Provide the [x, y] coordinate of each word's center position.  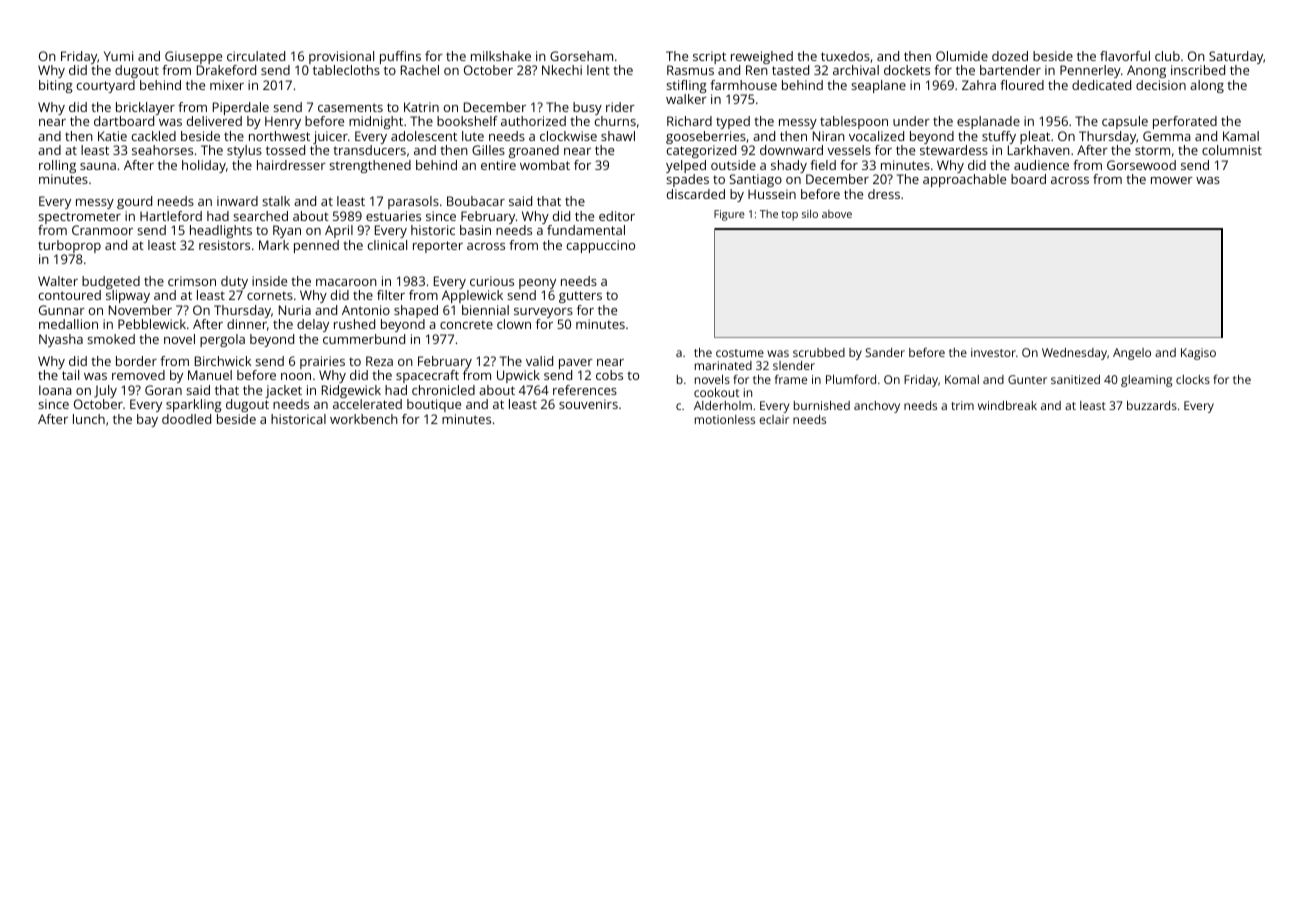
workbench [364, 419]
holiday [204, 166]
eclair [774, 419]
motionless [725, 419]
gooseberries [706, 137]
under [911, 121]
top [789, 216]
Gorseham [581, 56]
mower [1172, 180]
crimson [192, 281]
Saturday [1236, 57]
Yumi [118, 56]
